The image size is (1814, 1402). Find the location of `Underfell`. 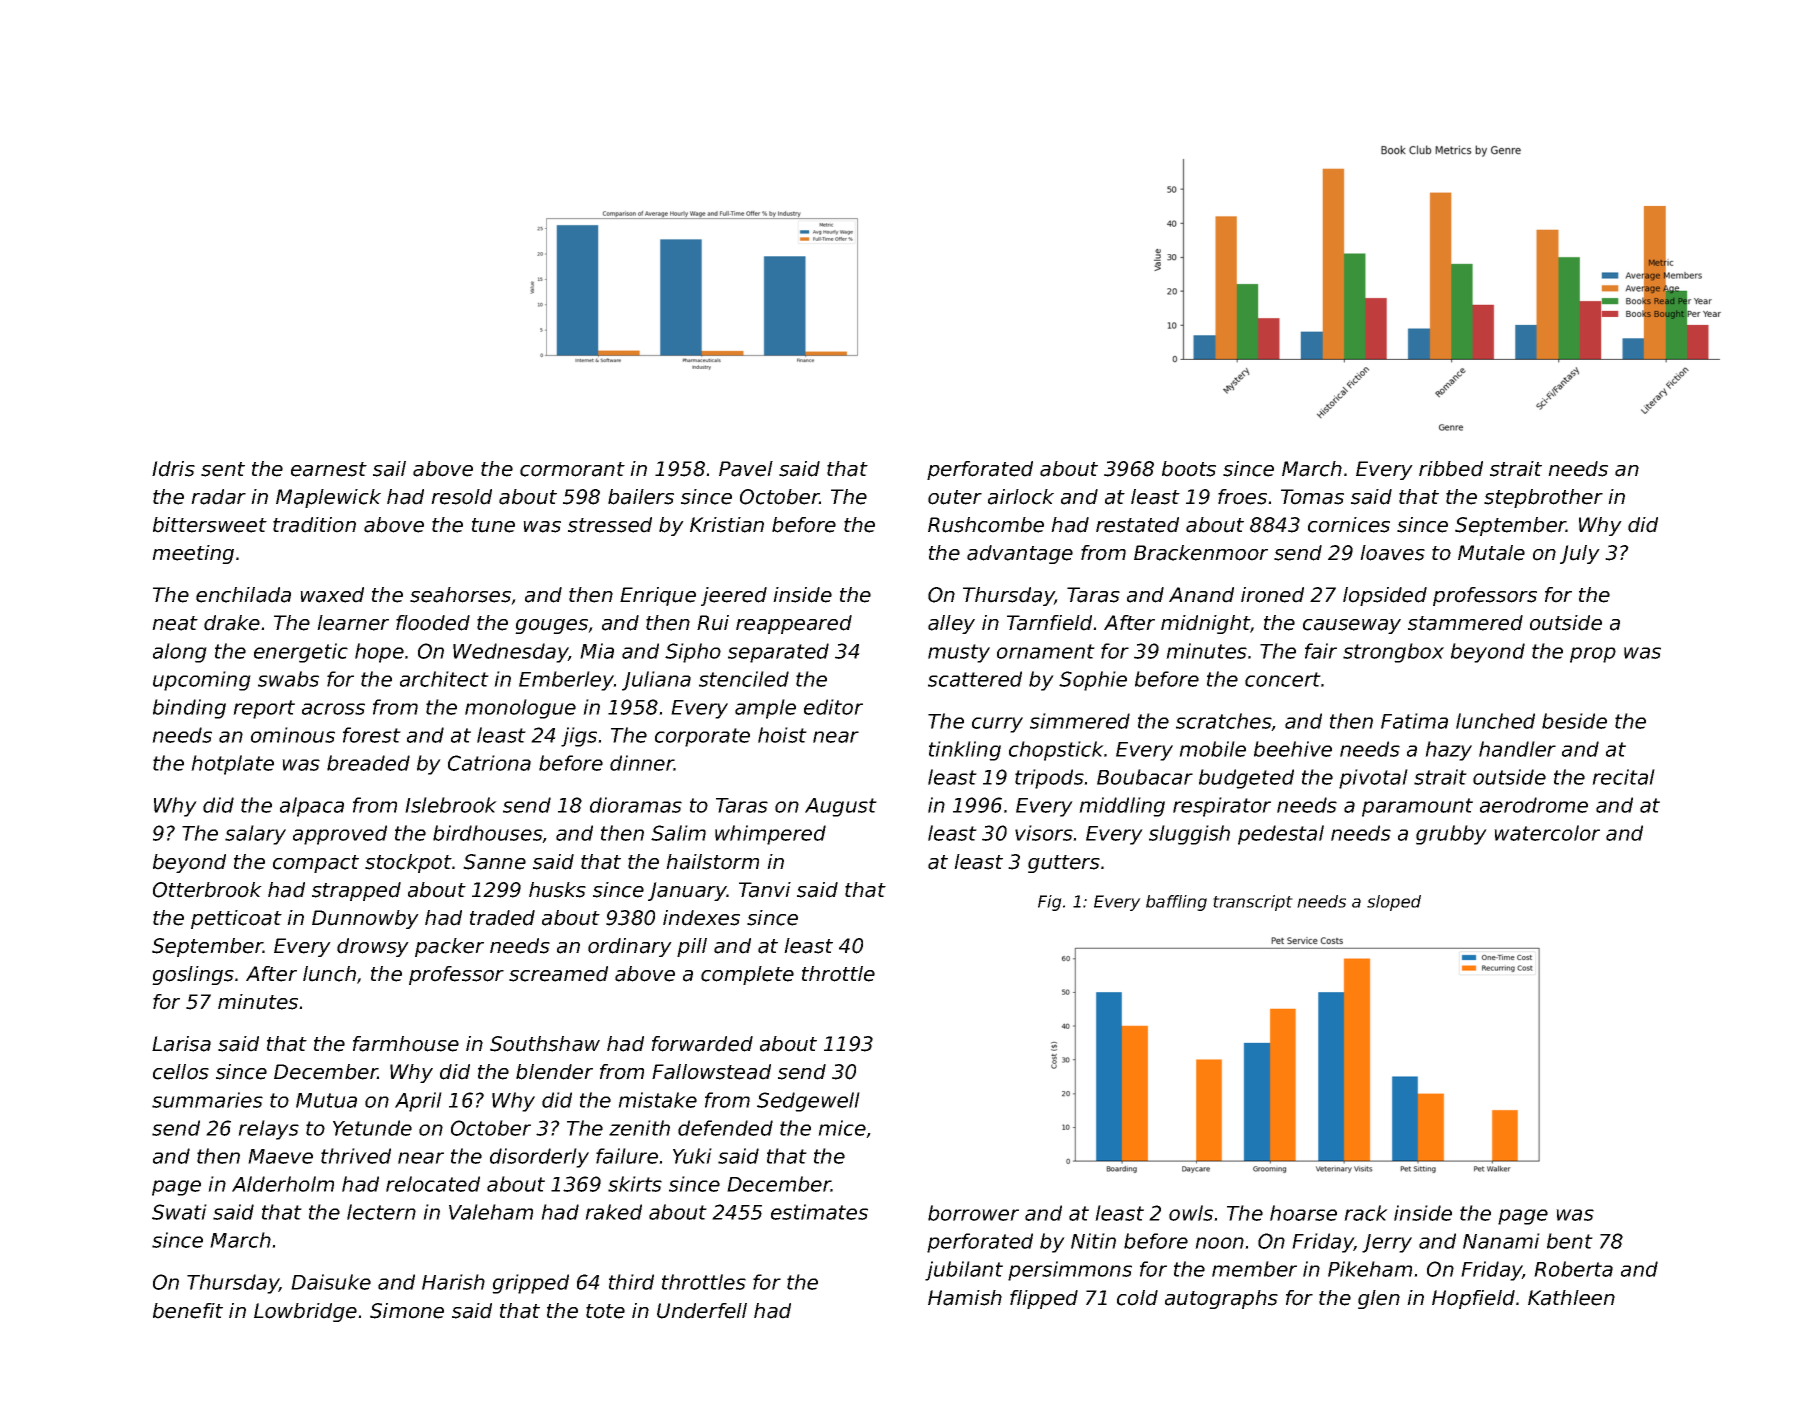

Underfell is located at coordinates (702, 1311).
